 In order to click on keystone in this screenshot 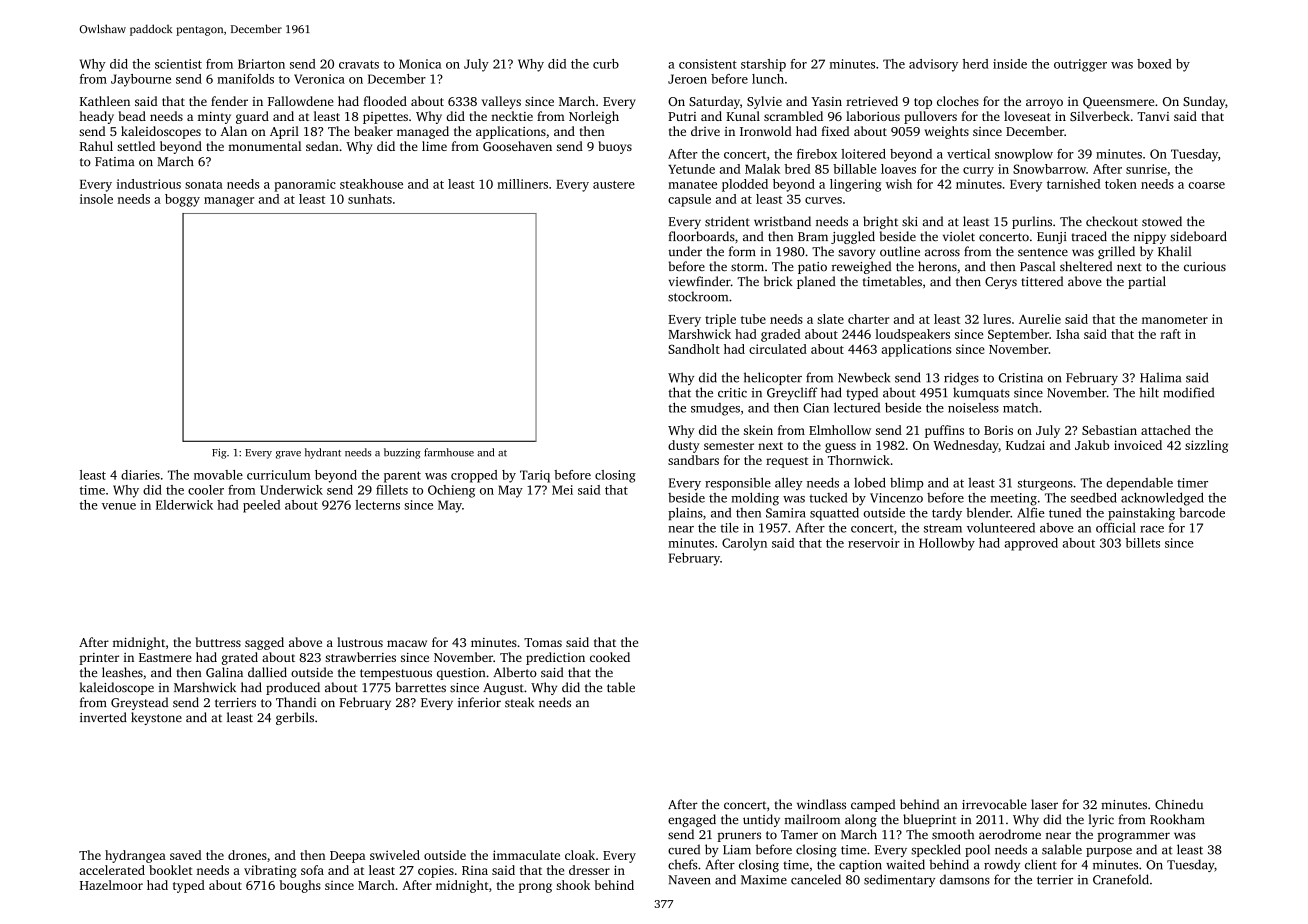, I will do `click(156, 718)`.
